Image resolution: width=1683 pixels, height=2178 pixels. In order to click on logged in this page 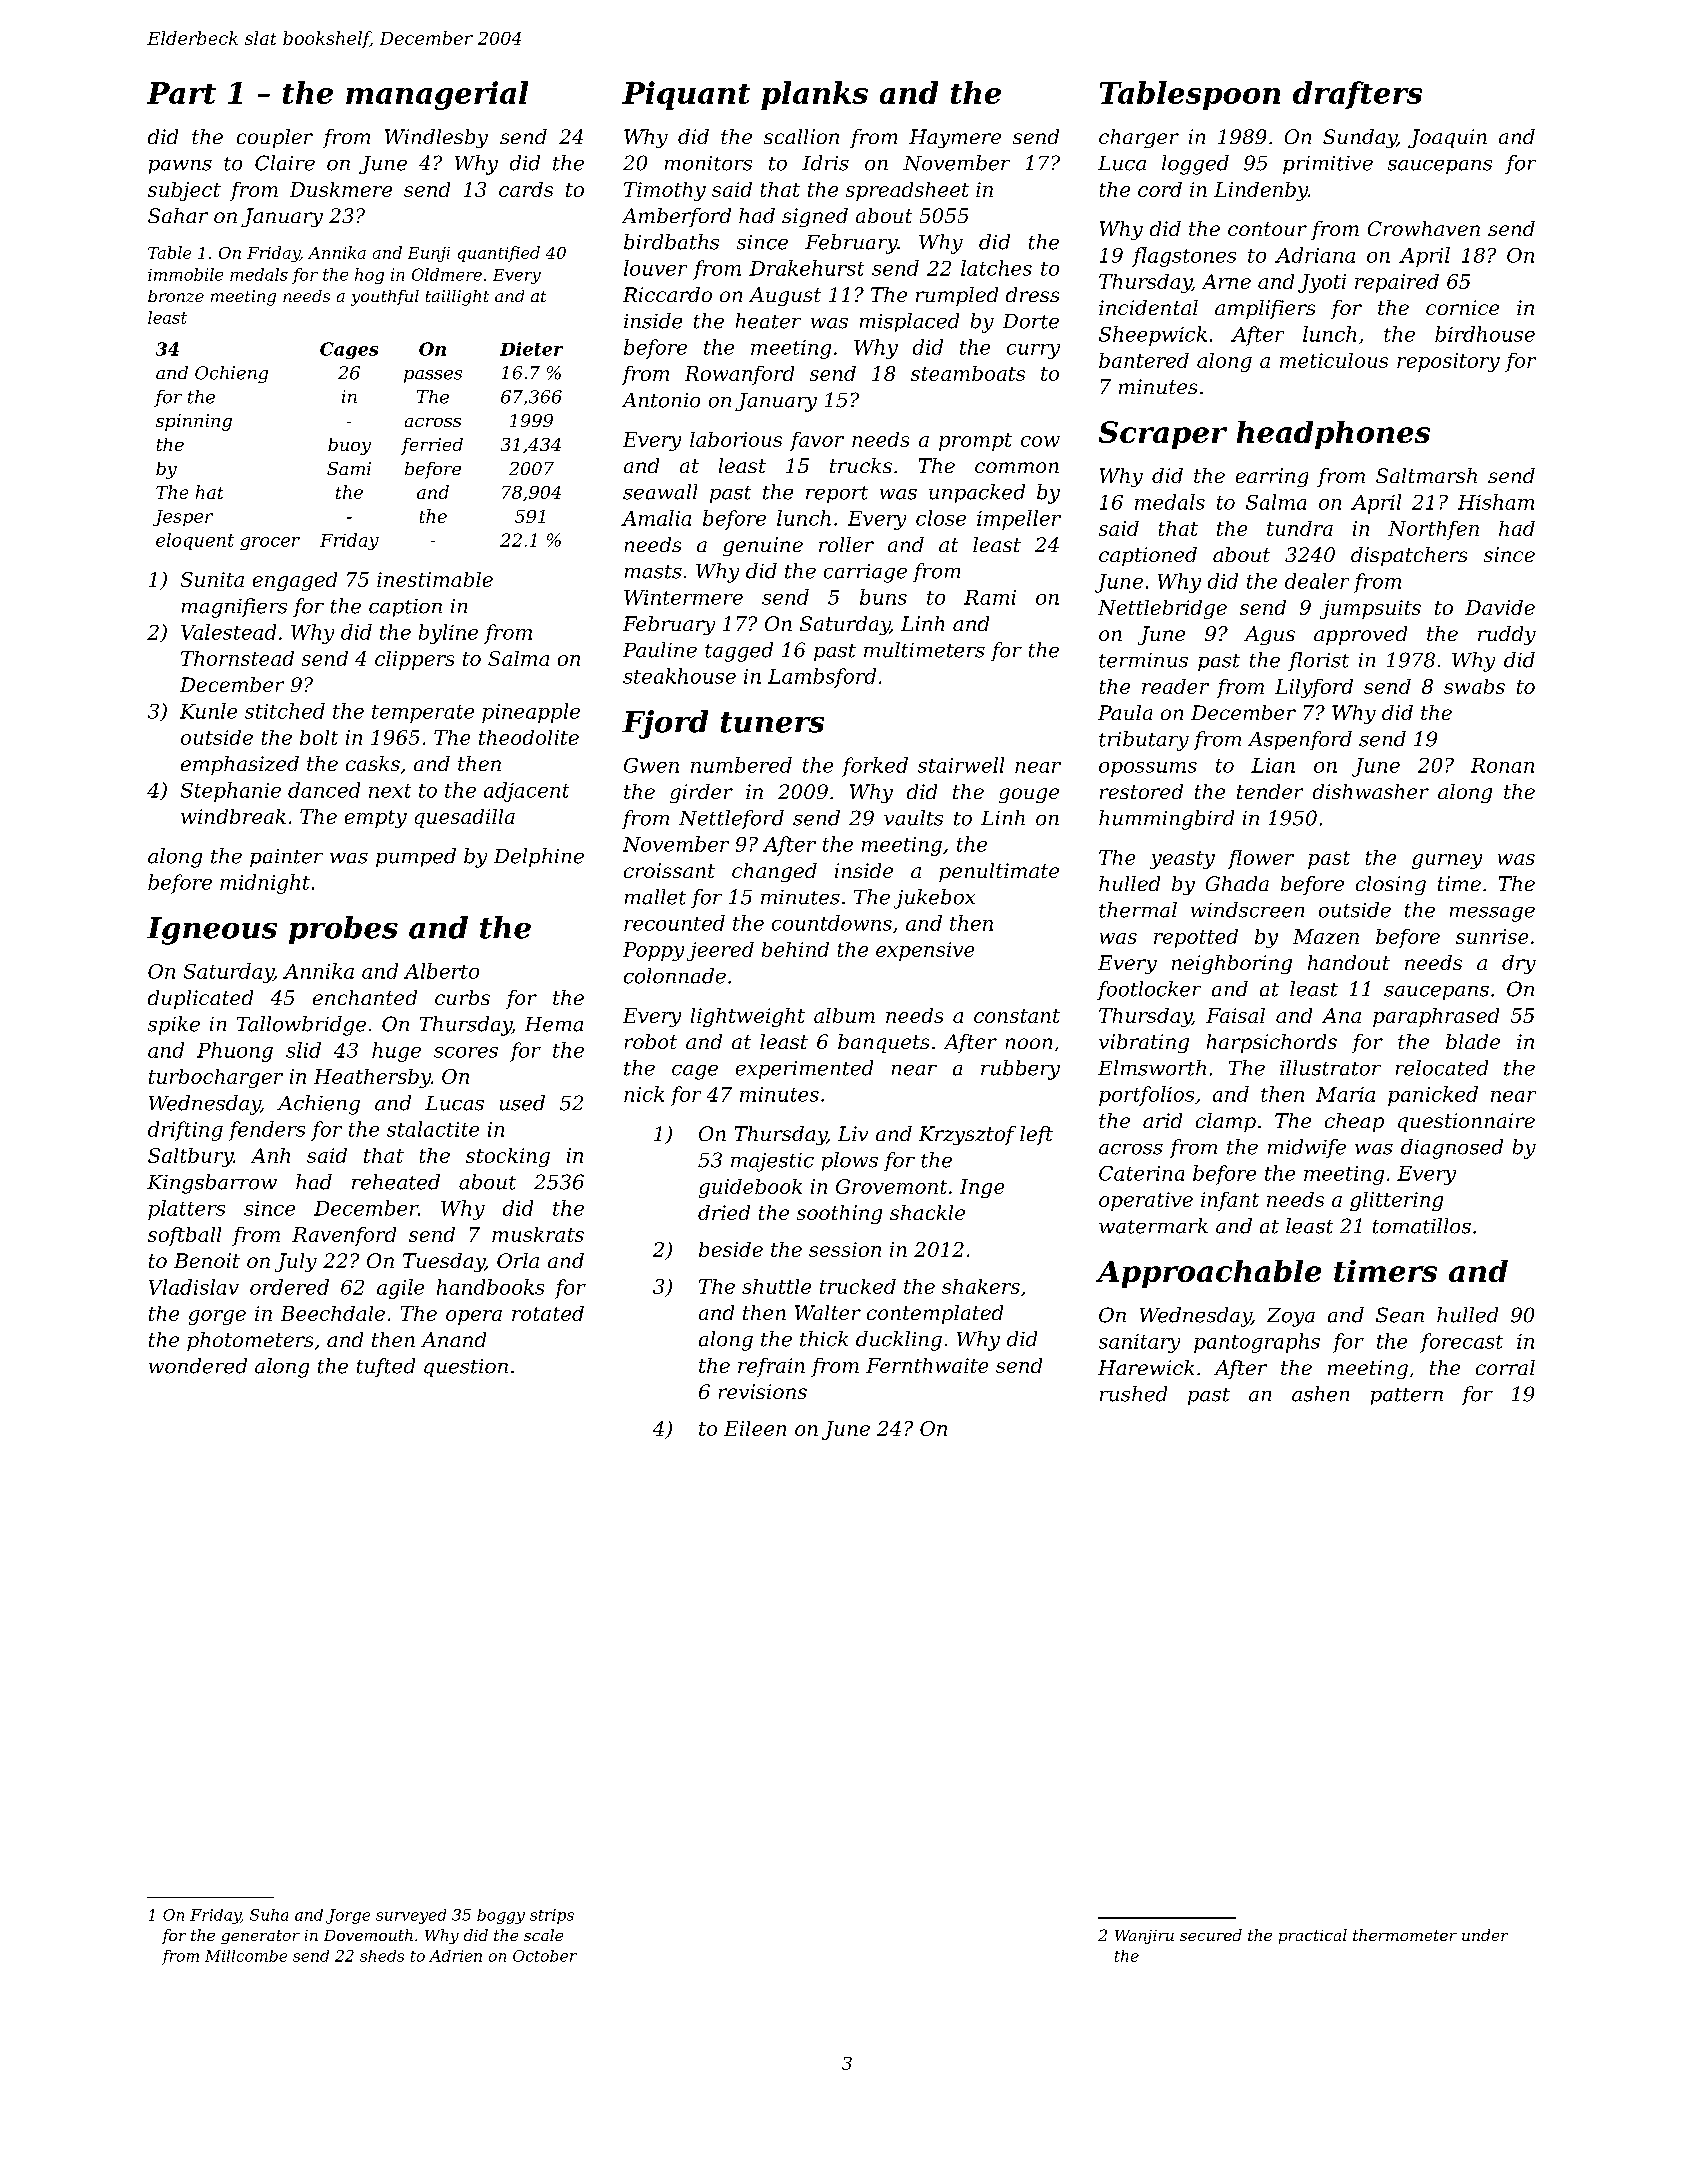, I will do `click(1195, 165)`.
